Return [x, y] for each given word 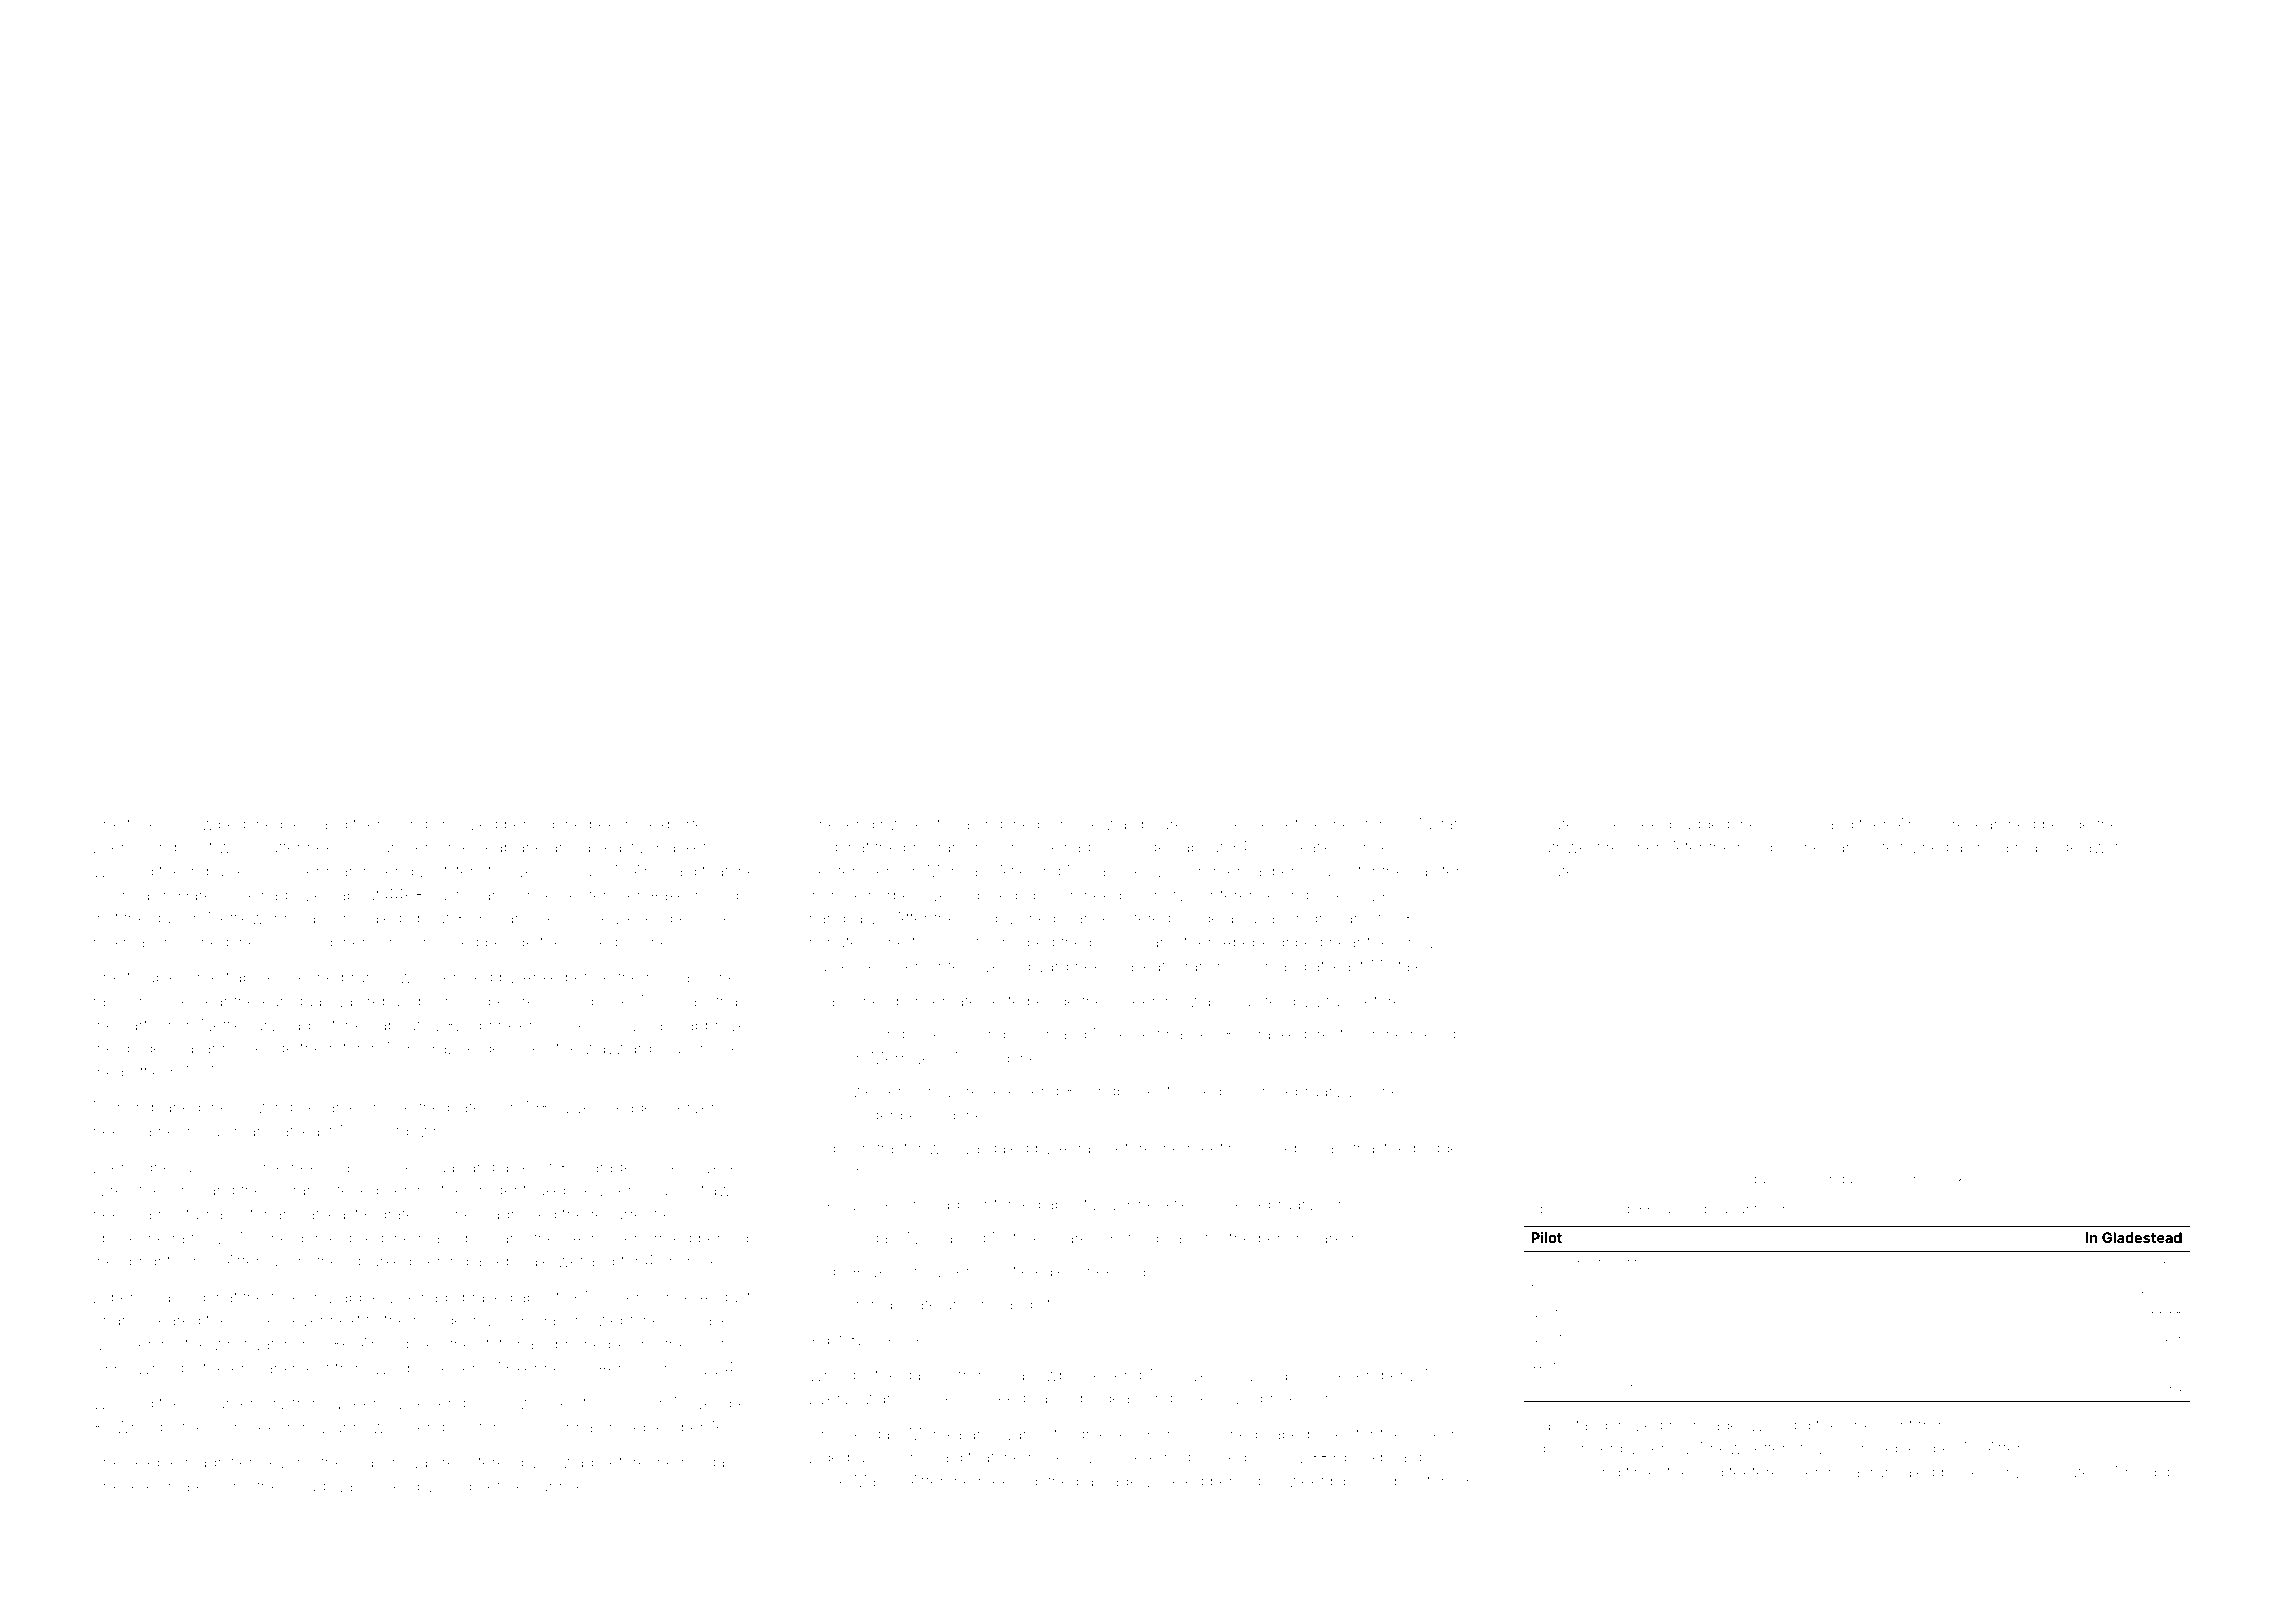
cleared [173, 1320]
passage [1107, 1484]
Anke [540, 977]
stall [943, 824]
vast [1420, 1092]
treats [1332, 1034]
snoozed [465, 825]
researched [1994, 824]
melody [1438, 1036]
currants [1738, 1209]
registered [479, 1464]
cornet [1581, 1263]
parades [611, 1169]
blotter [1963, 1472]
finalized [1188, 1033]
